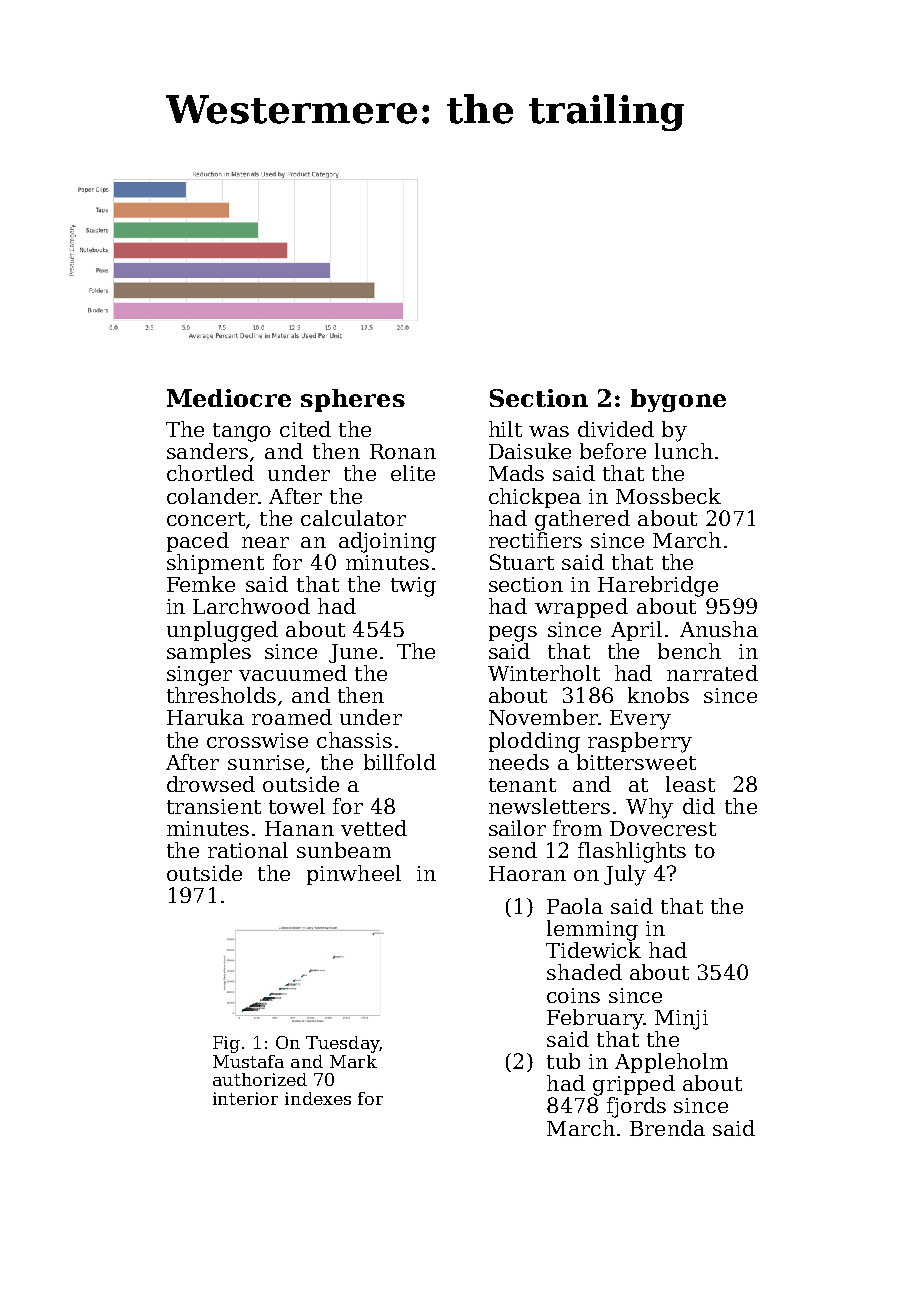  Describe the element at coordinates (678, 400) in the page. I see `bygone` at that location.
